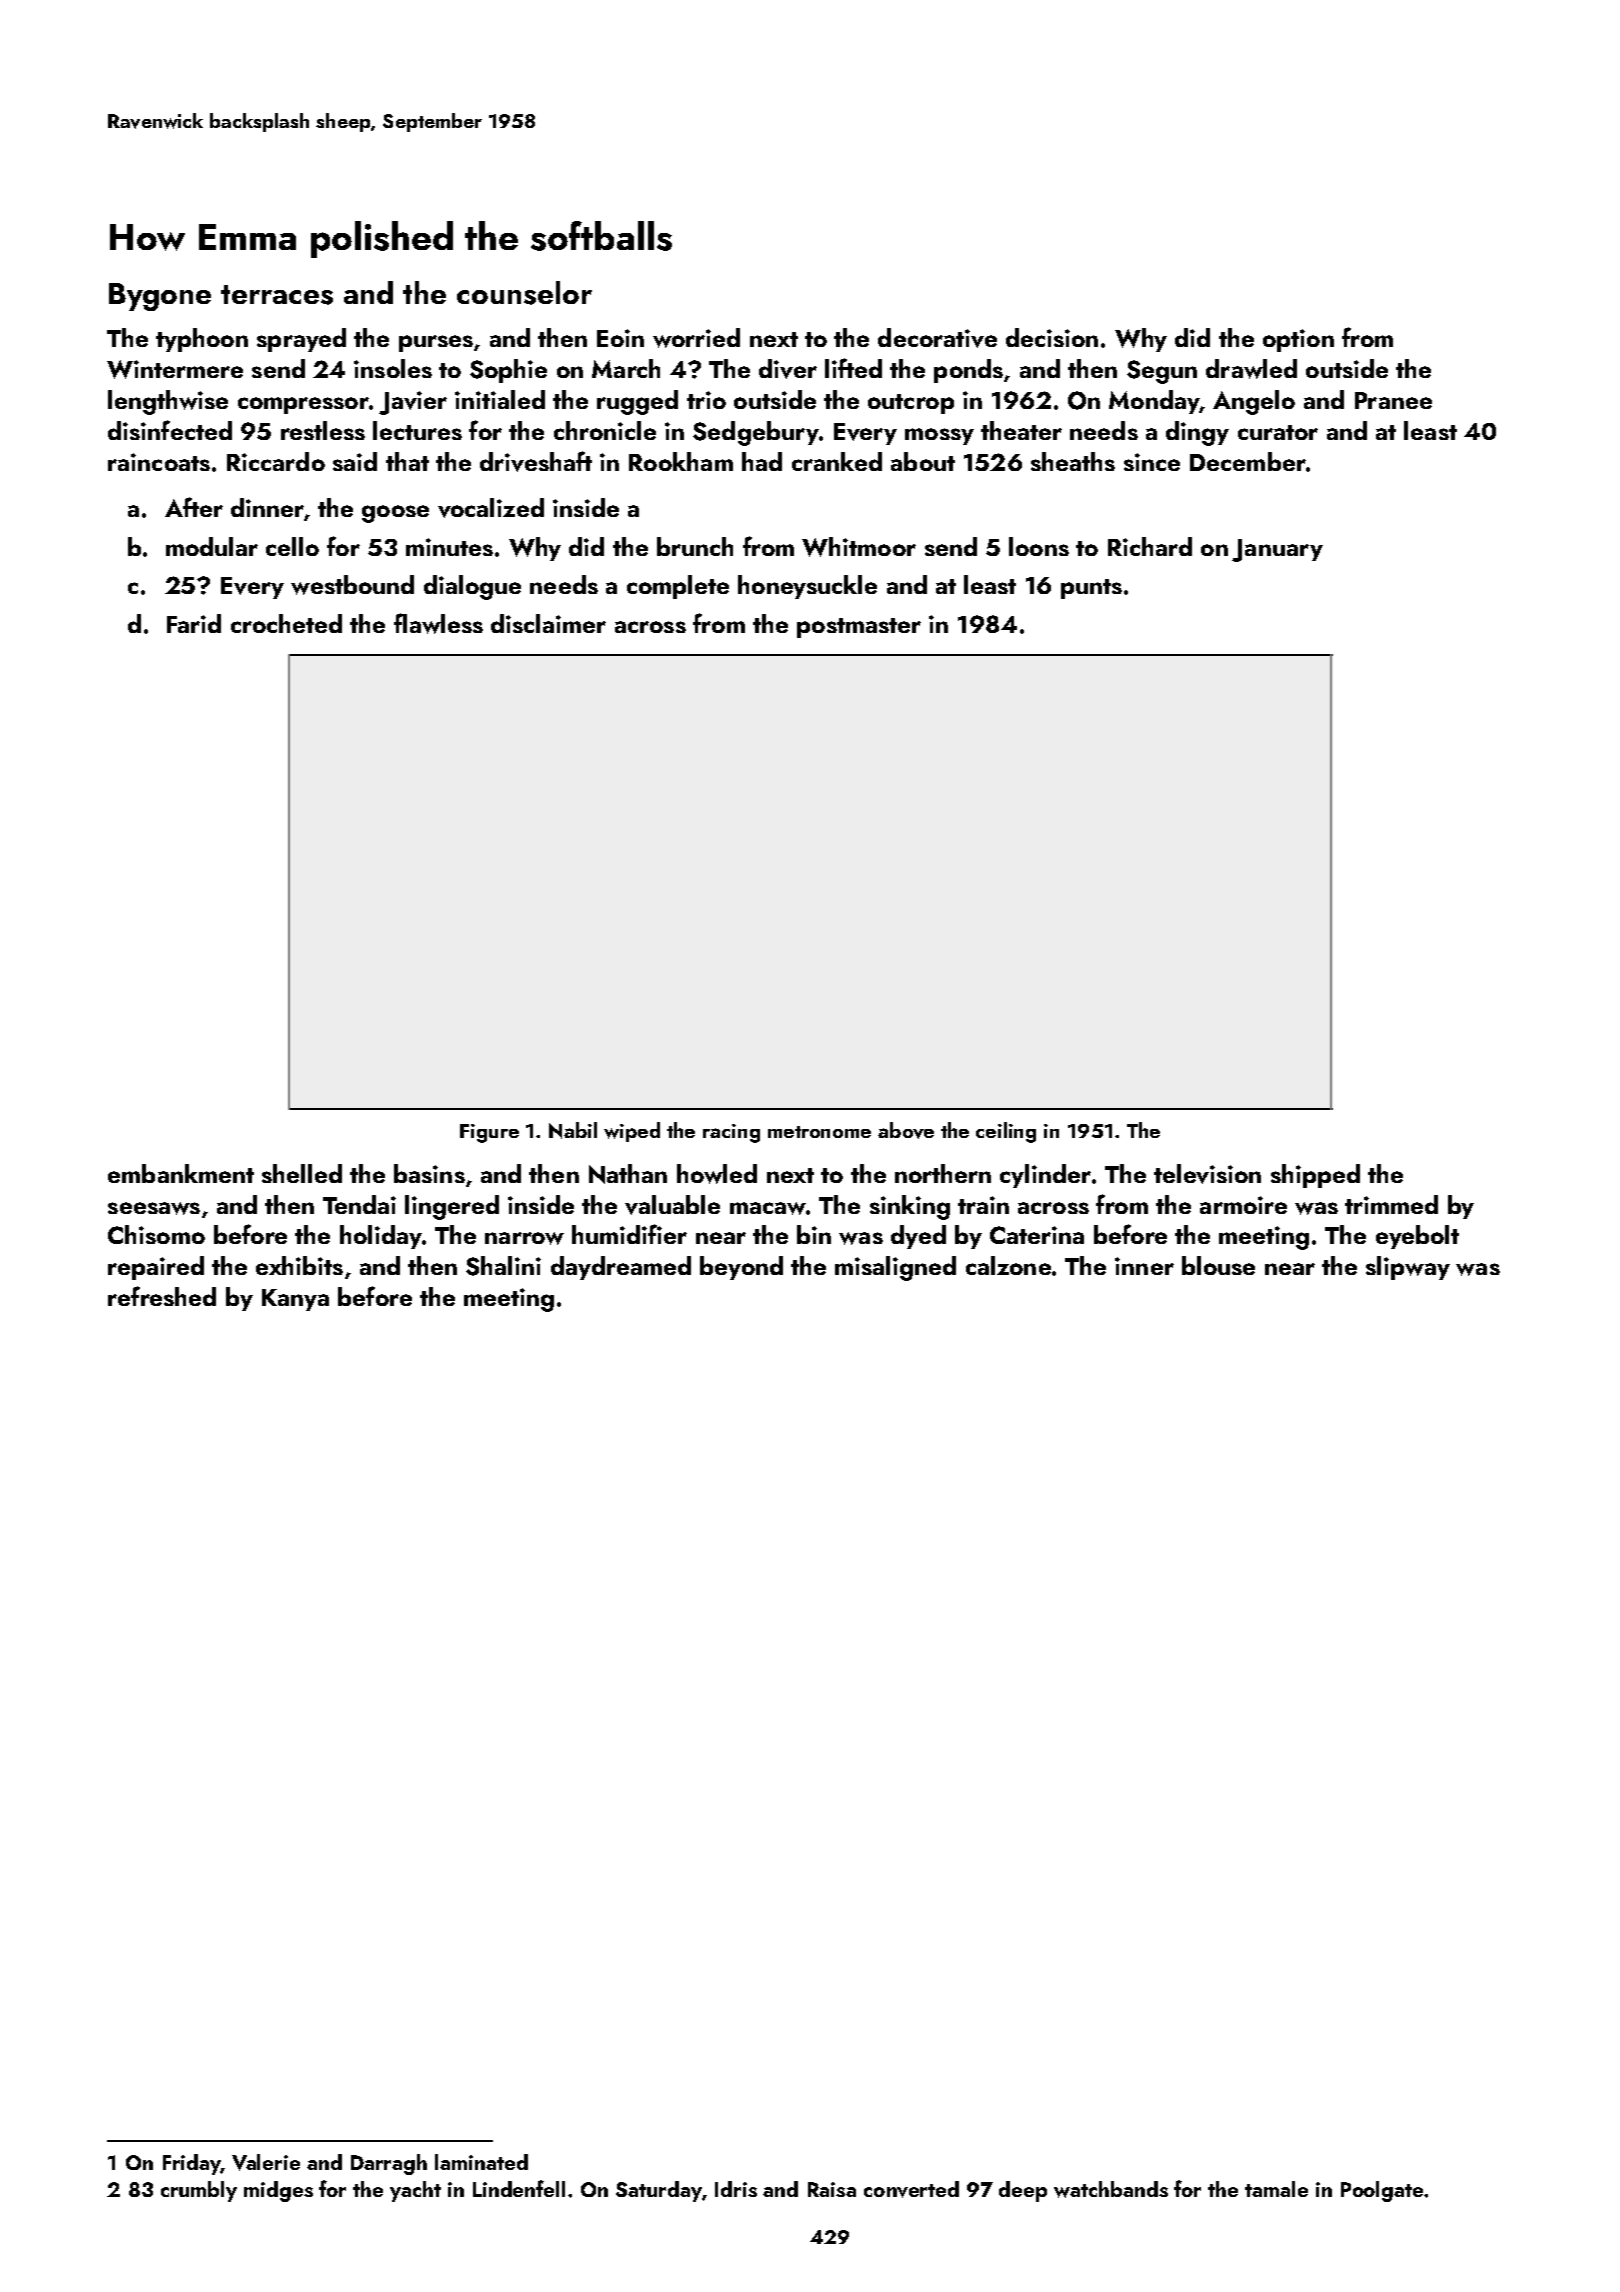 The image size is (1620, 2292). I want to click on Lindenfell, so click(519, 2188).
